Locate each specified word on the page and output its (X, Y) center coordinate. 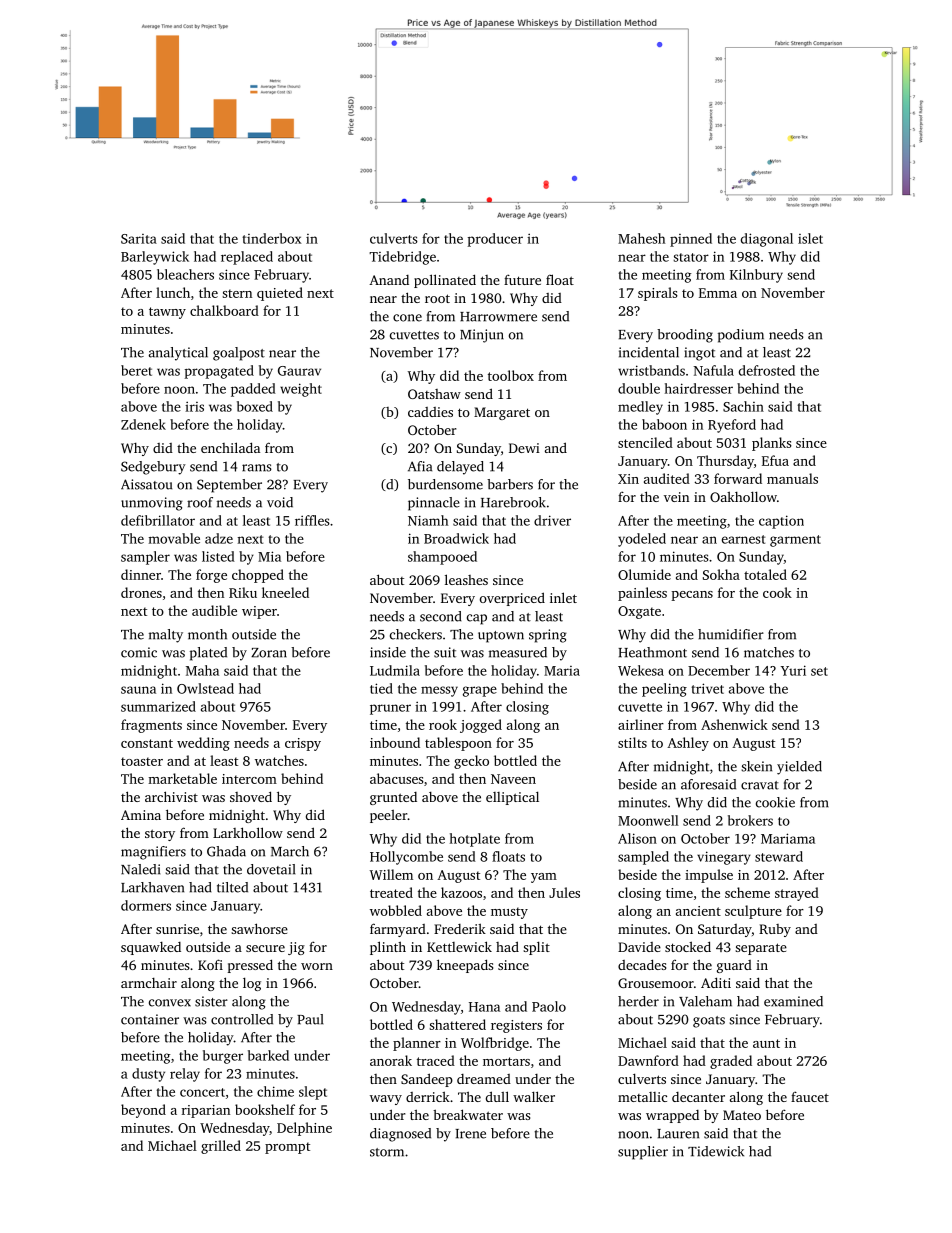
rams (257, 468)
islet (810, 238)
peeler (388, 816)
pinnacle (434, 504)
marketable (182, 778)
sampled (643, 858)
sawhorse (259, 928)
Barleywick (155, 258)
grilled (221, 1147)
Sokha (721, 574)
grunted (393, 798)
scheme (747, 892)
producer (495, 240)
